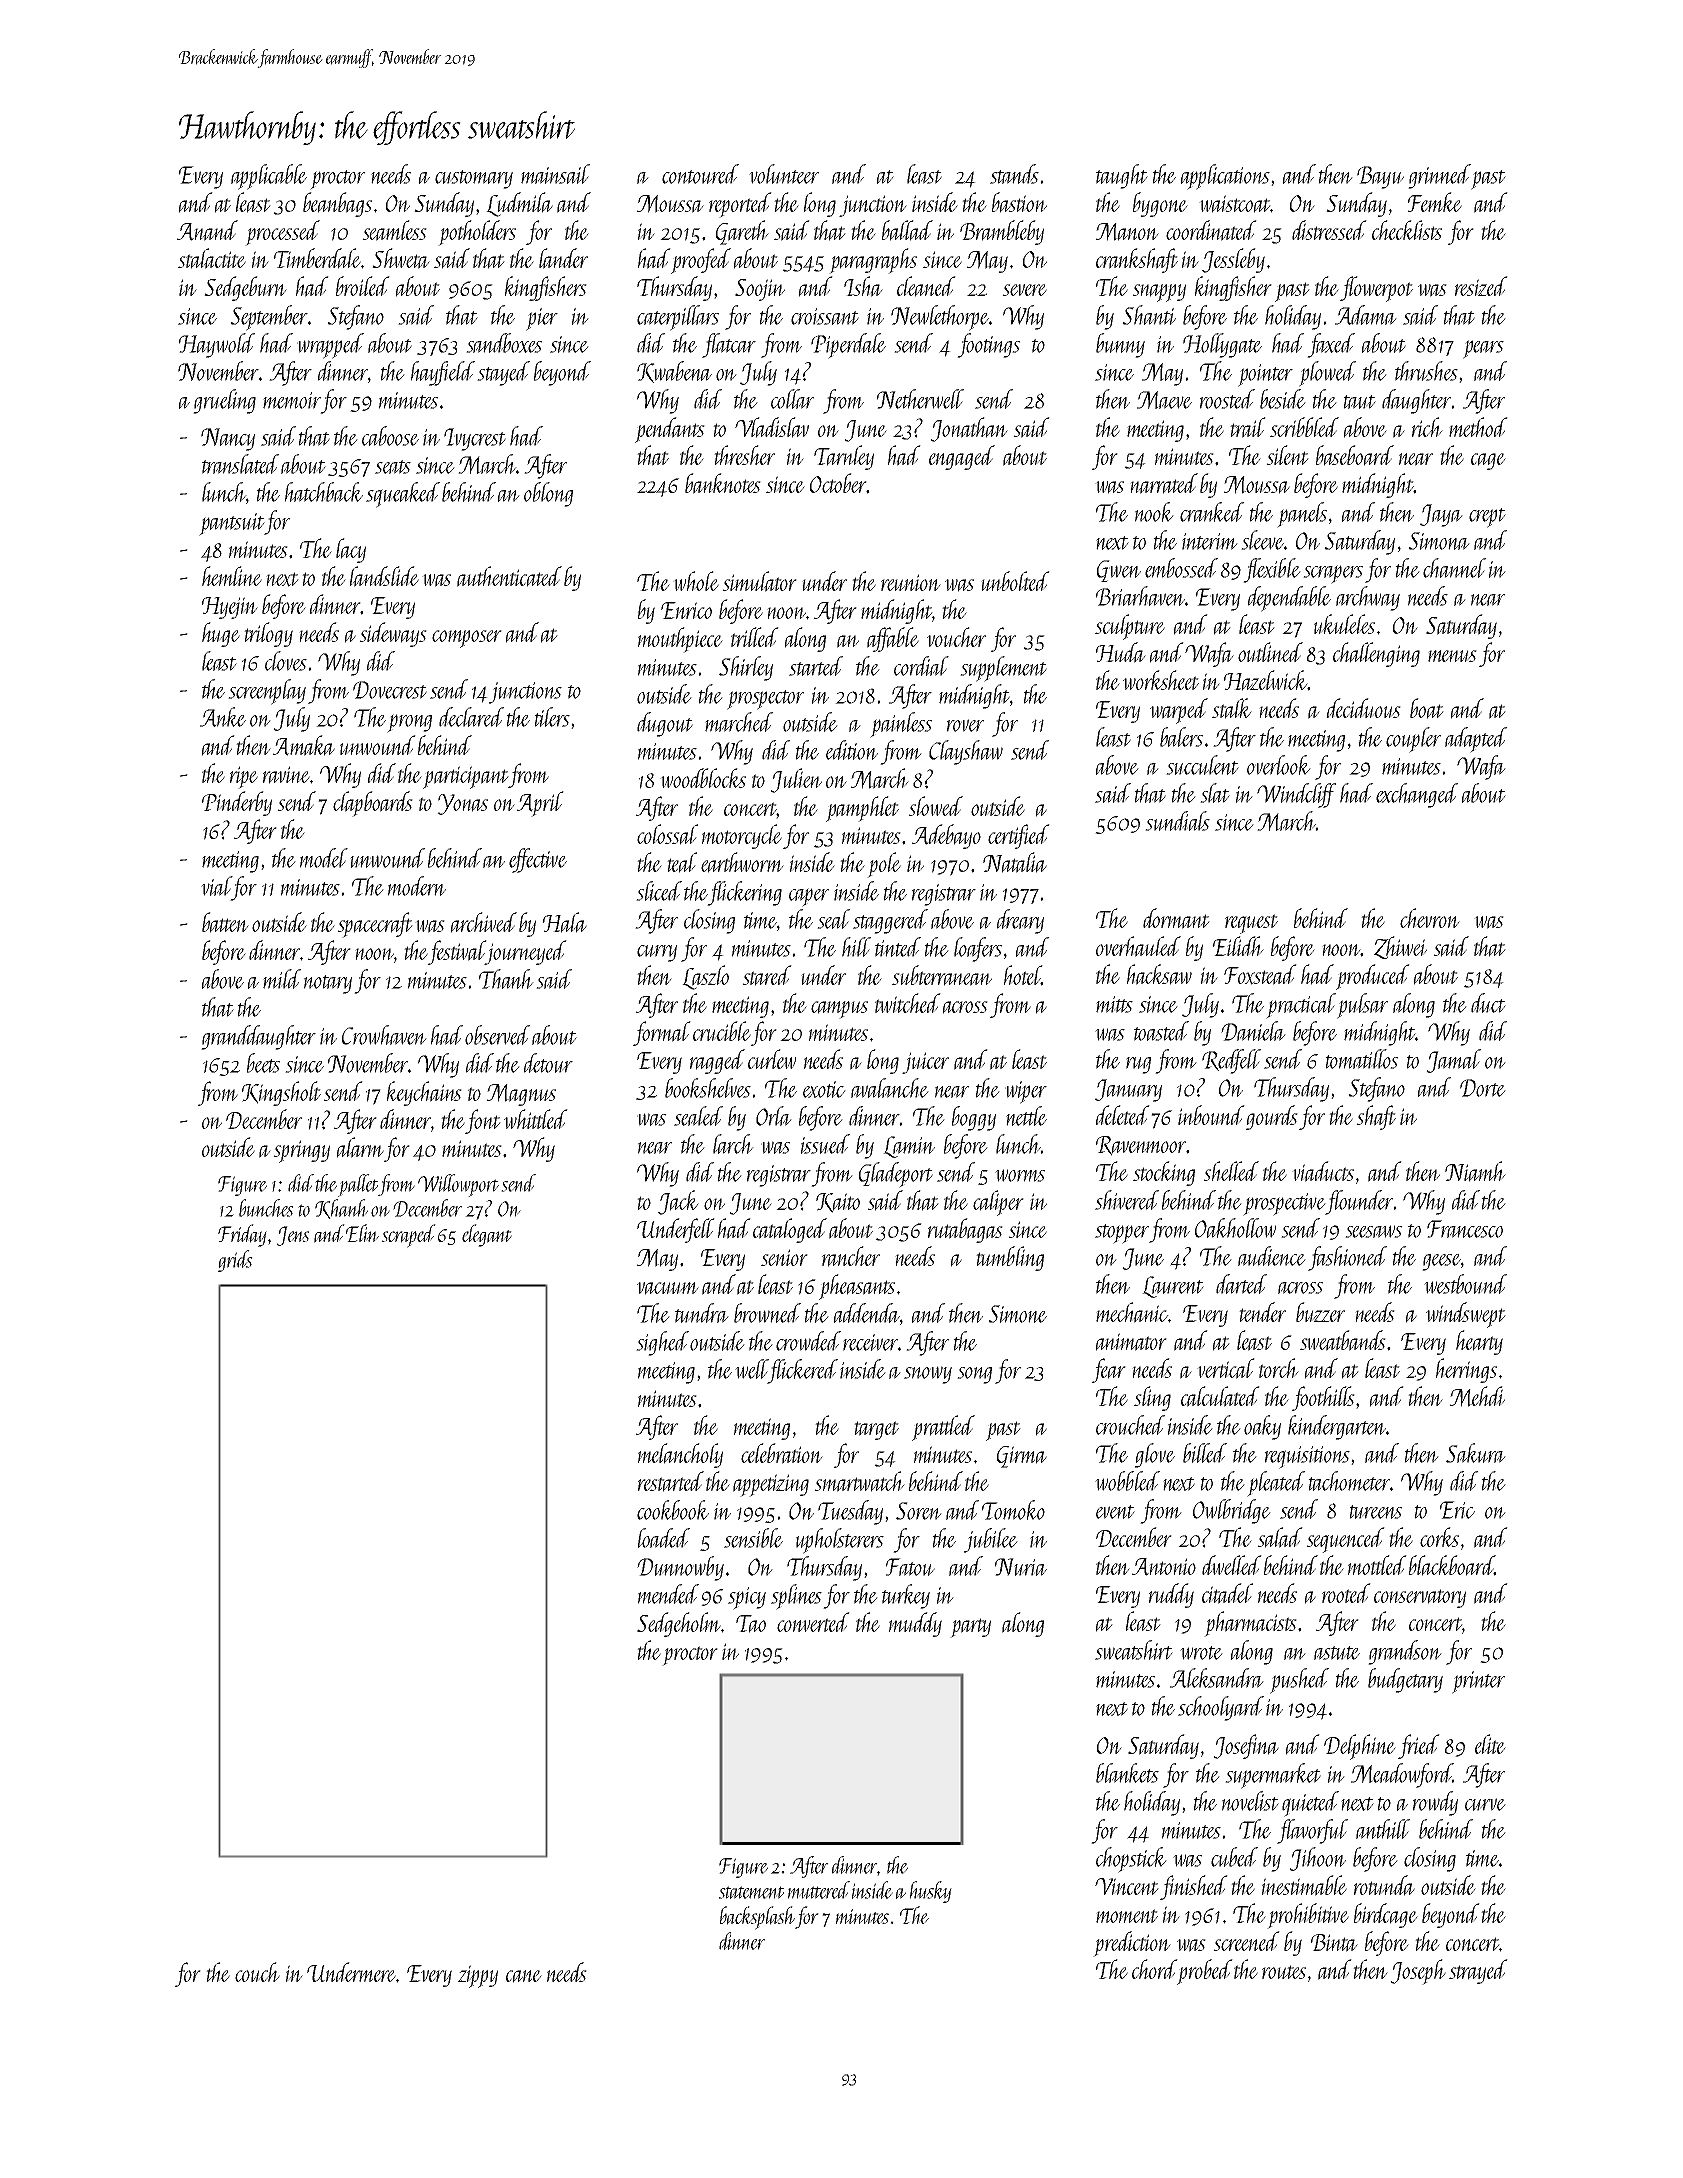  What do you see at coordinates (898, 947) in the screenshot?
I see `tinted` at bounding box center [898, 947].
